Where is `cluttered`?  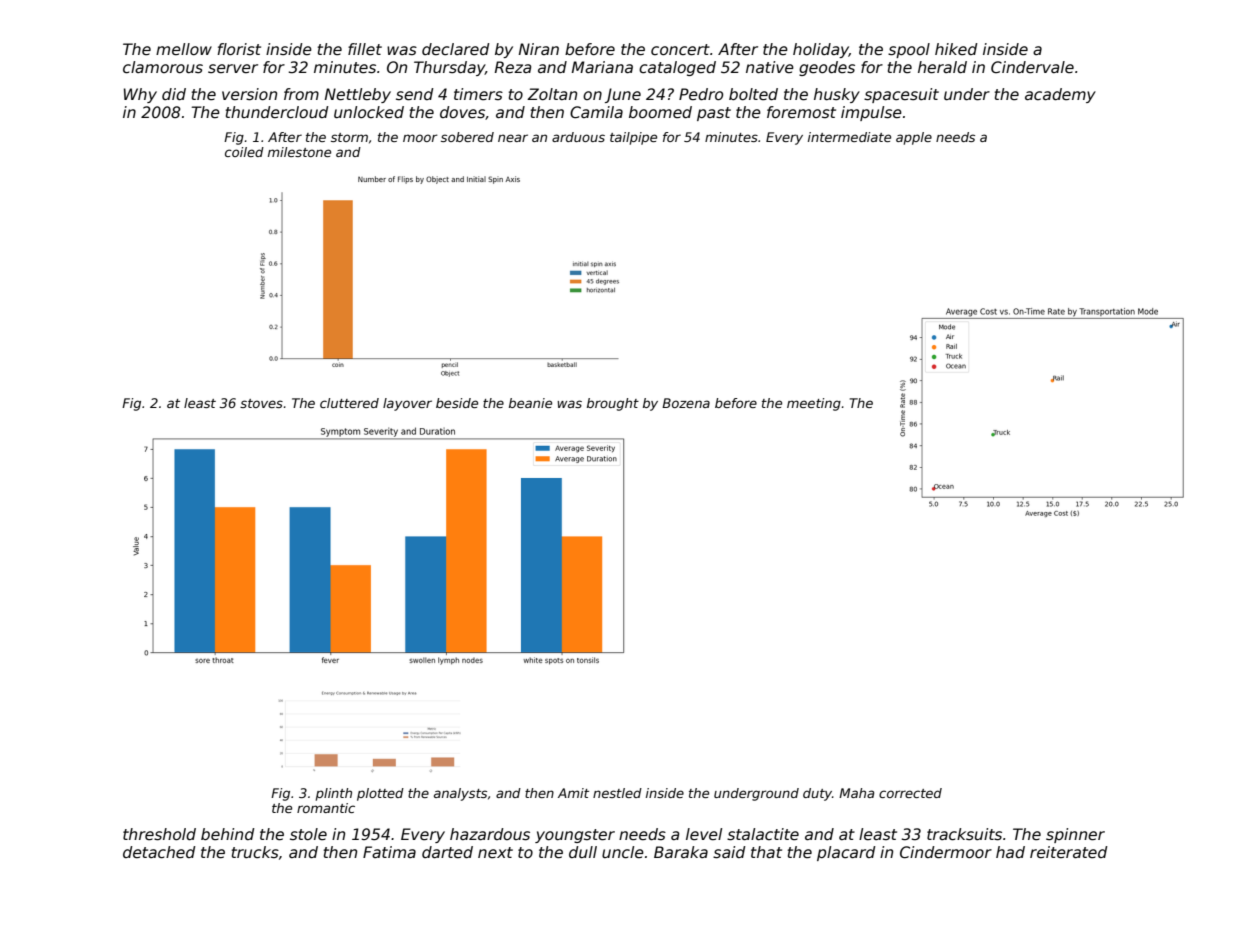
cluttered is located at coordinates (349, 403).
